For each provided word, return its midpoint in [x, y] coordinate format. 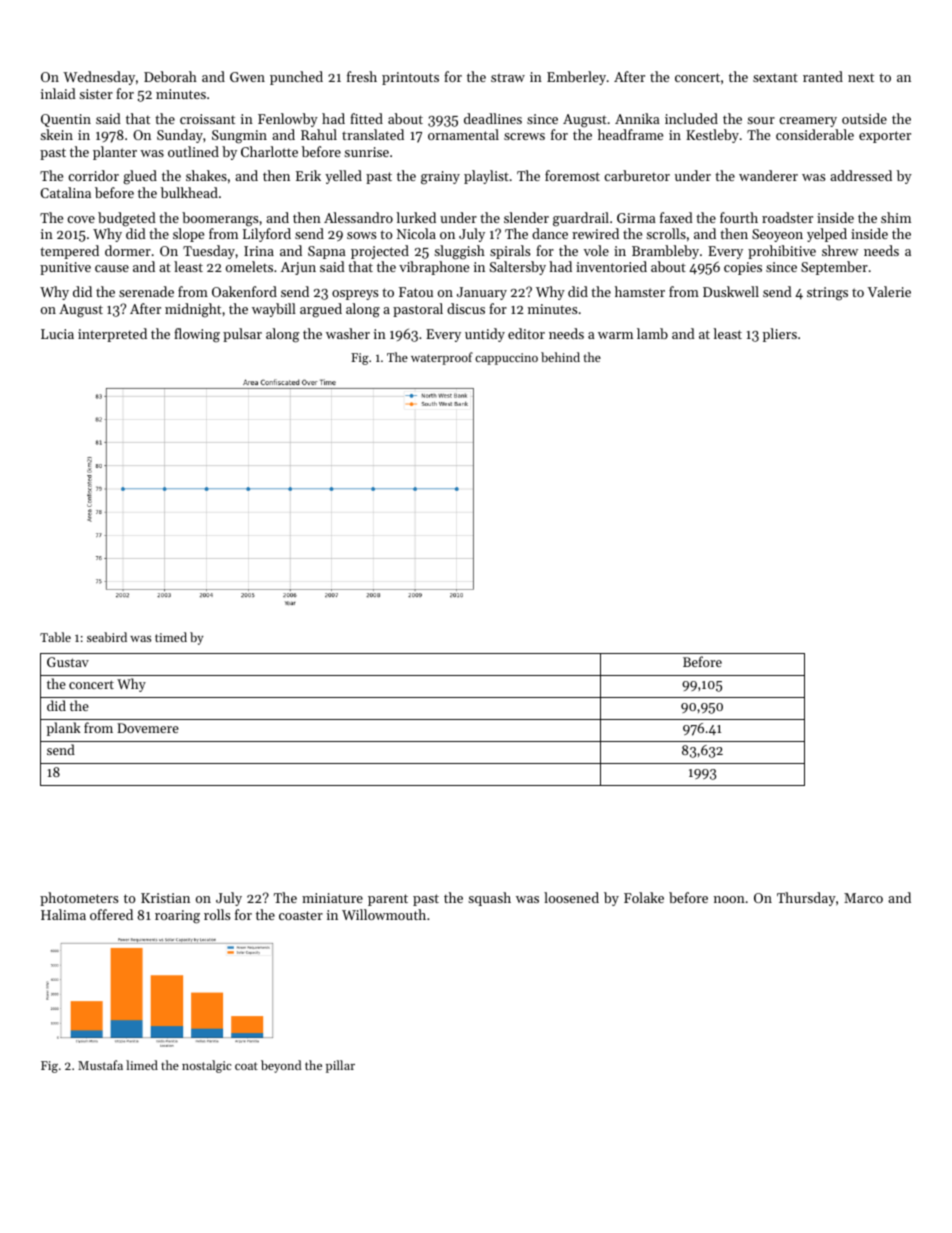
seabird [107, 637]
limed [142, 1065]
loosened [571, 897]
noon [729, 899]
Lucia [57, 334]
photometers [79, 899]
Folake [644, 897]
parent [388, 900]
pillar [340, 1066]
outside [864, 118]
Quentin [66, 120]
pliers [780, 335]
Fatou [416, 292]
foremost [572, 175]
